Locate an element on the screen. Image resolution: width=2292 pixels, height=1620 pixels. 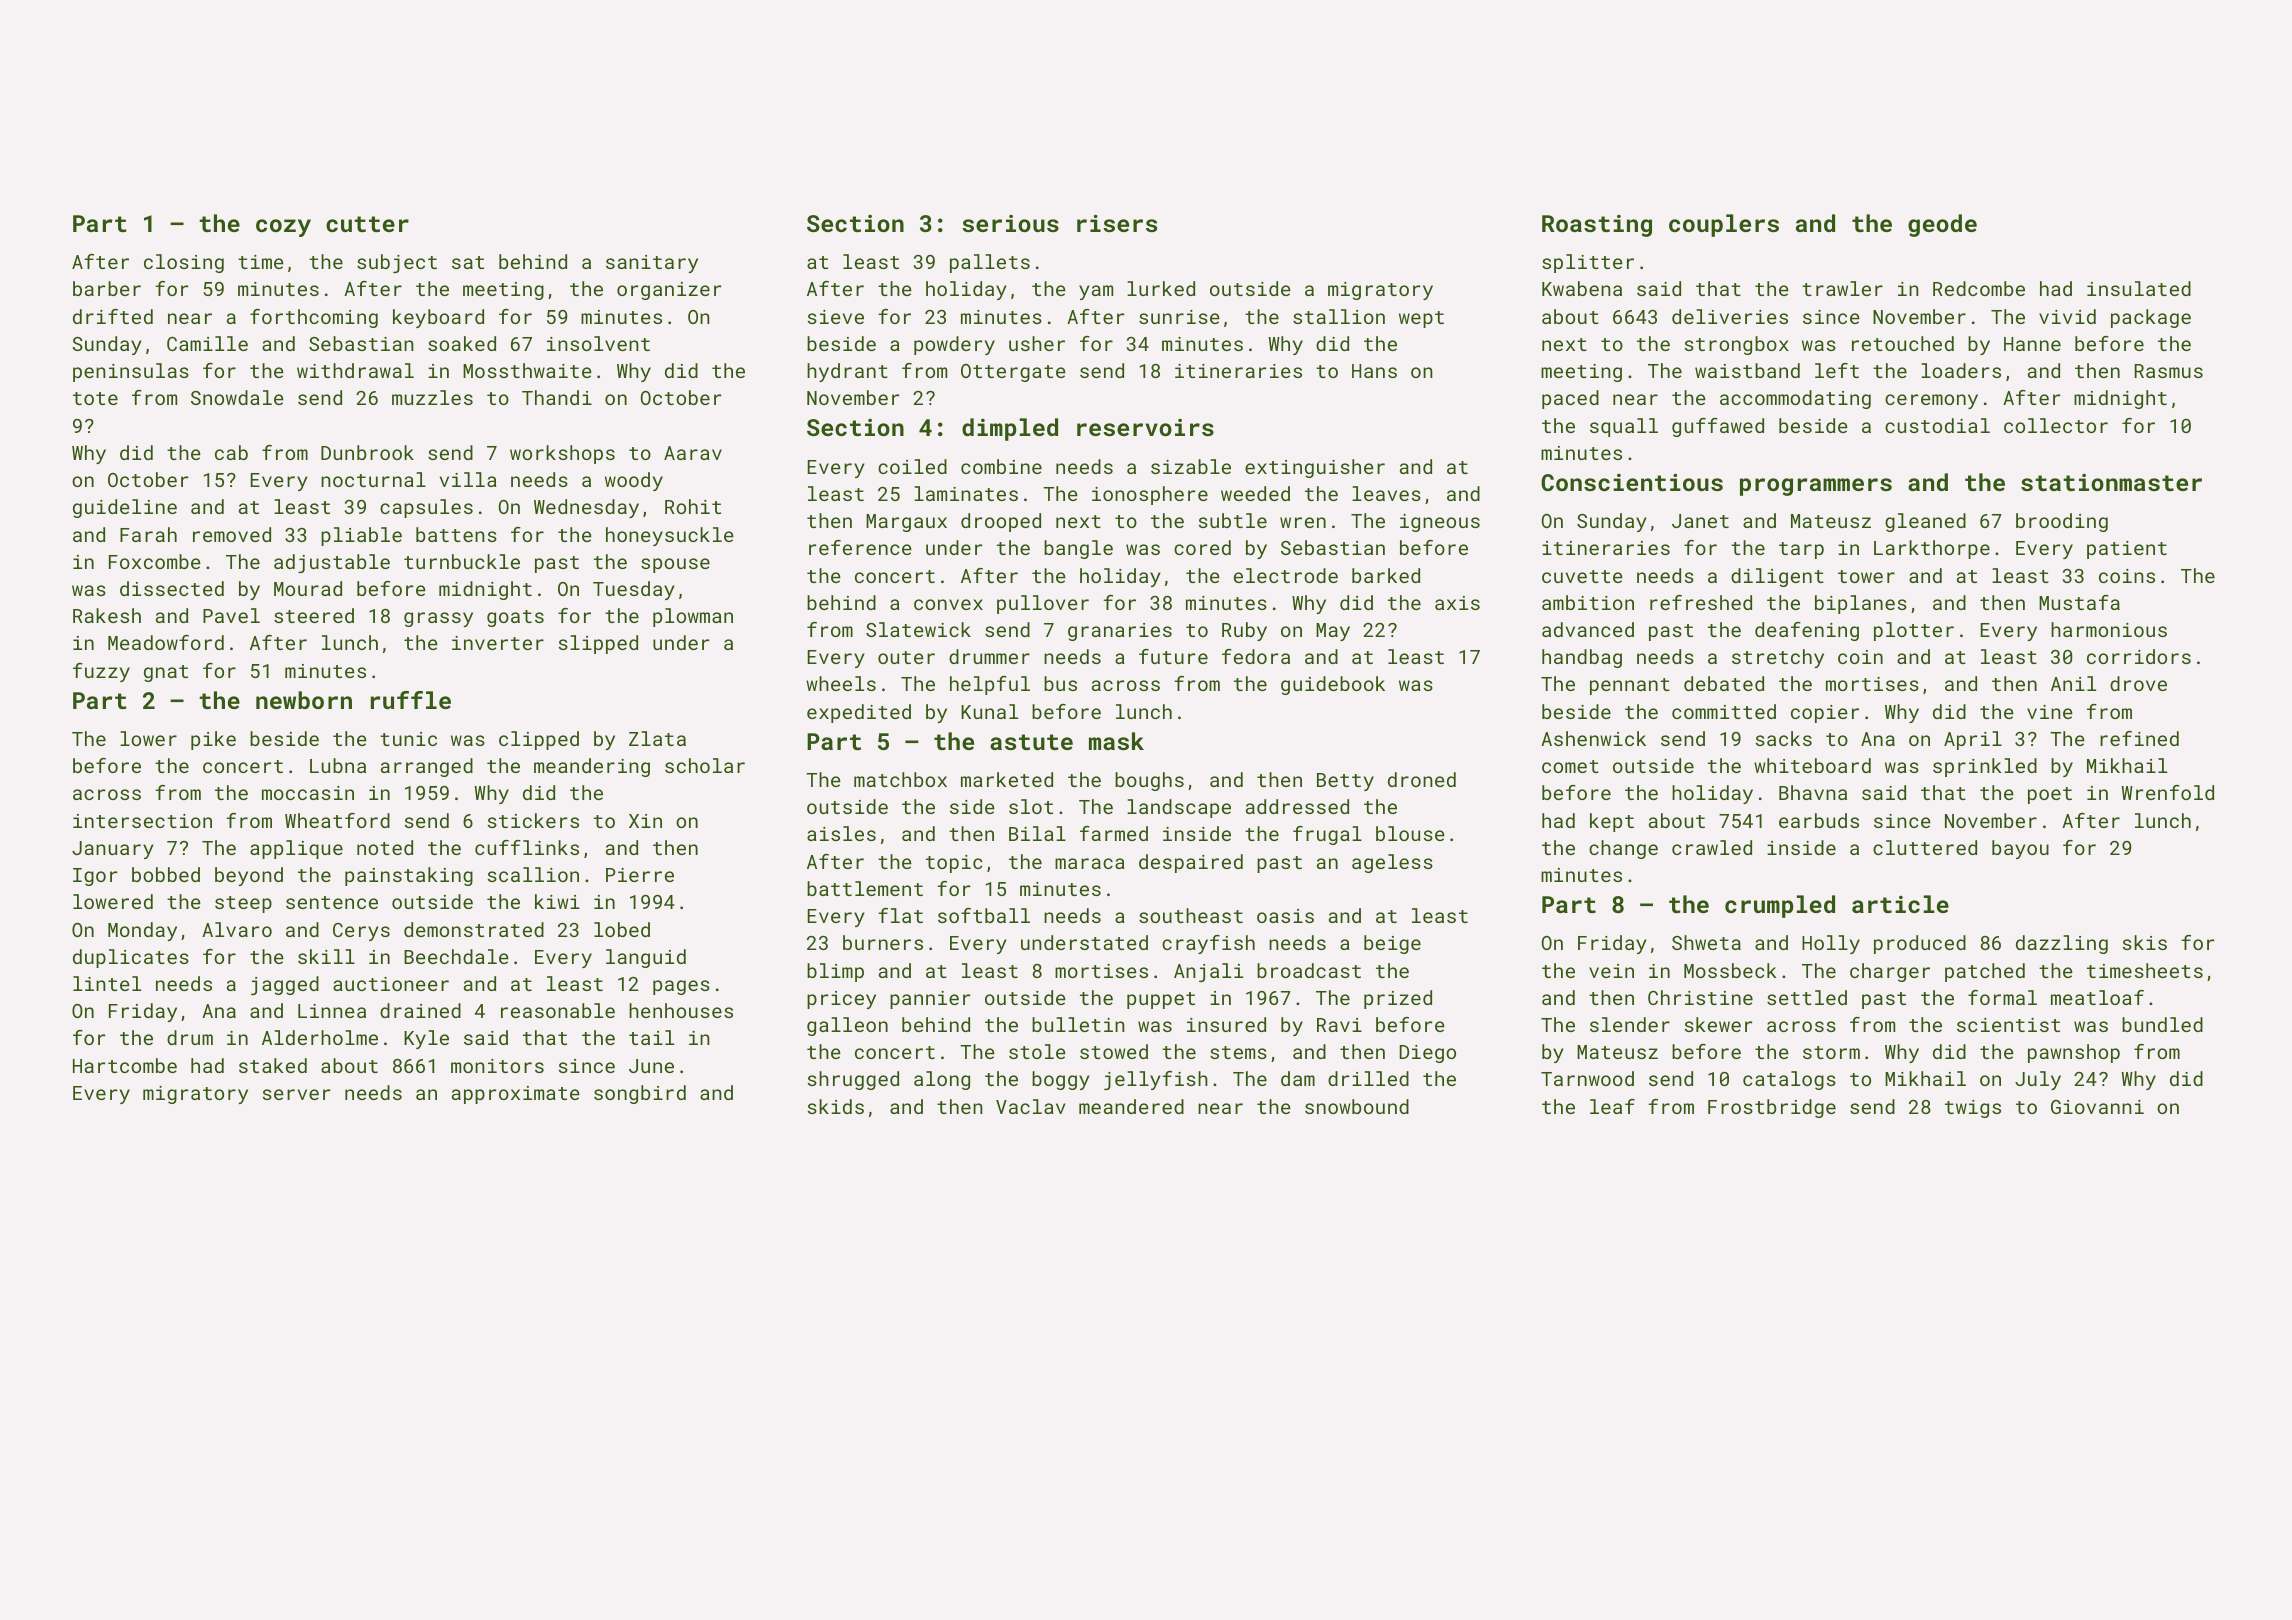
tunic is located at coordinates (408, 739).
